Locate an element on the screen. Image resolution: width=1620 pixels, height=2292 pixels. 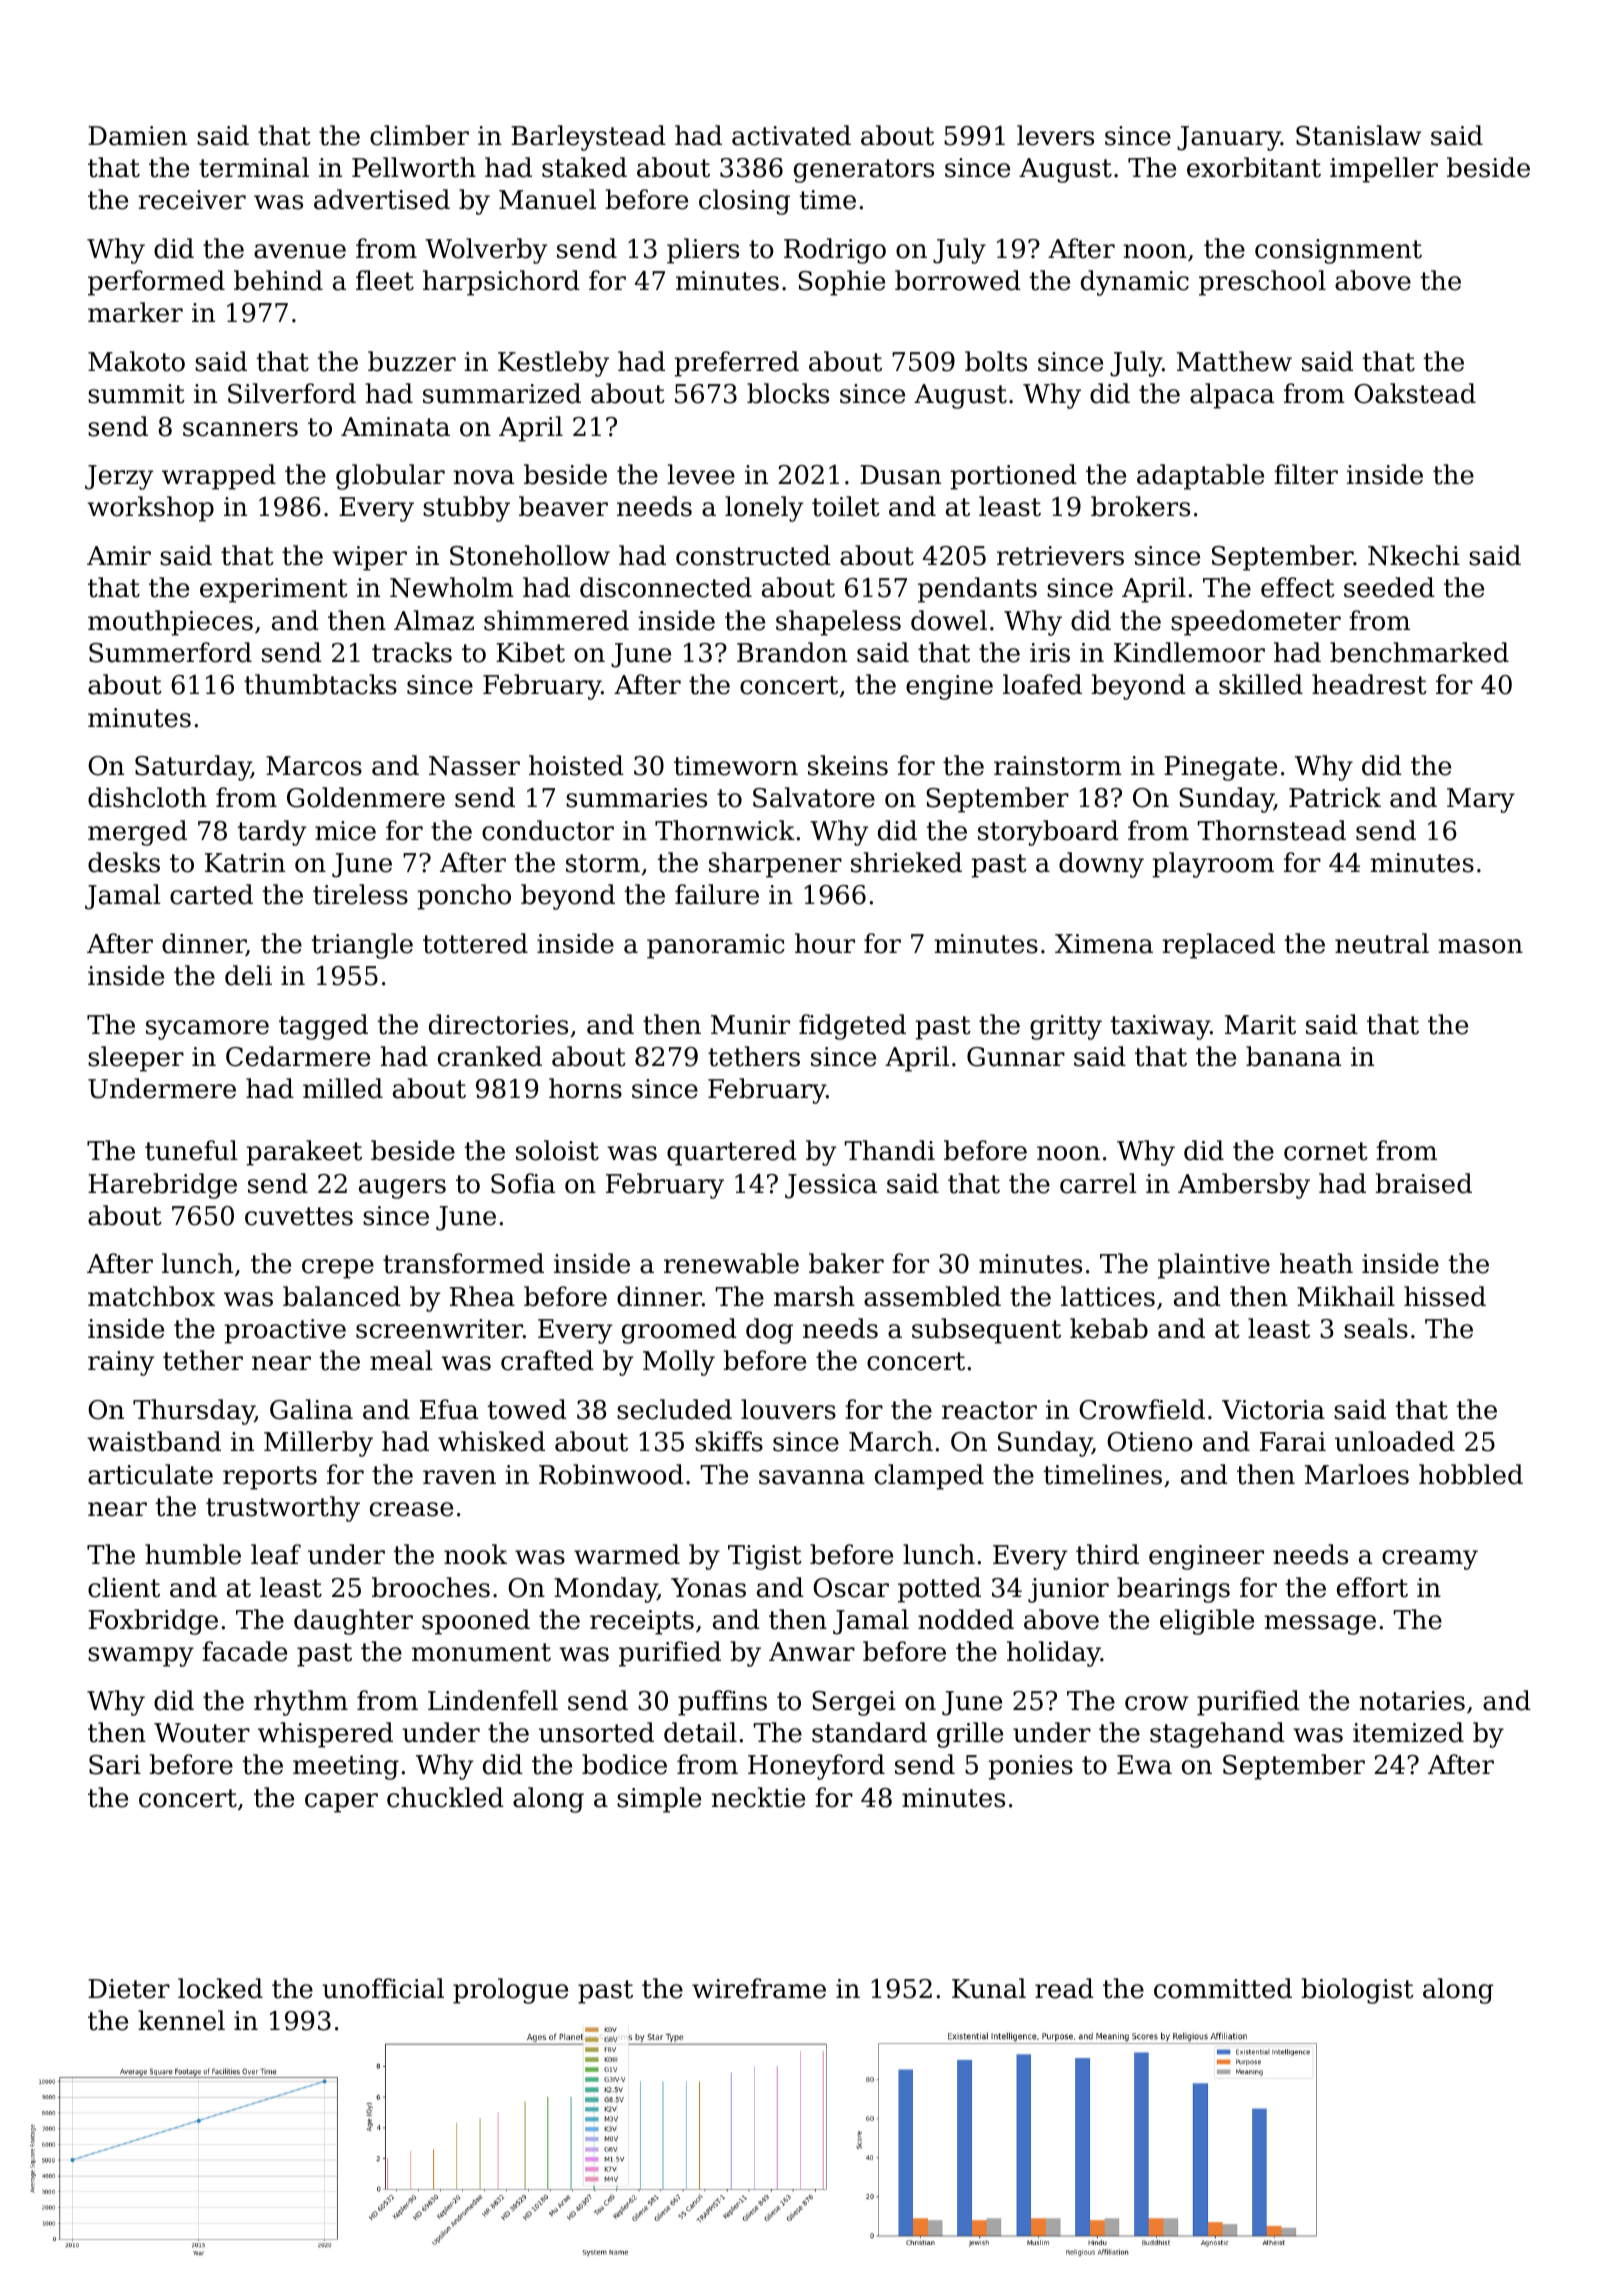
Damien is located at coordinates (137, 136).
